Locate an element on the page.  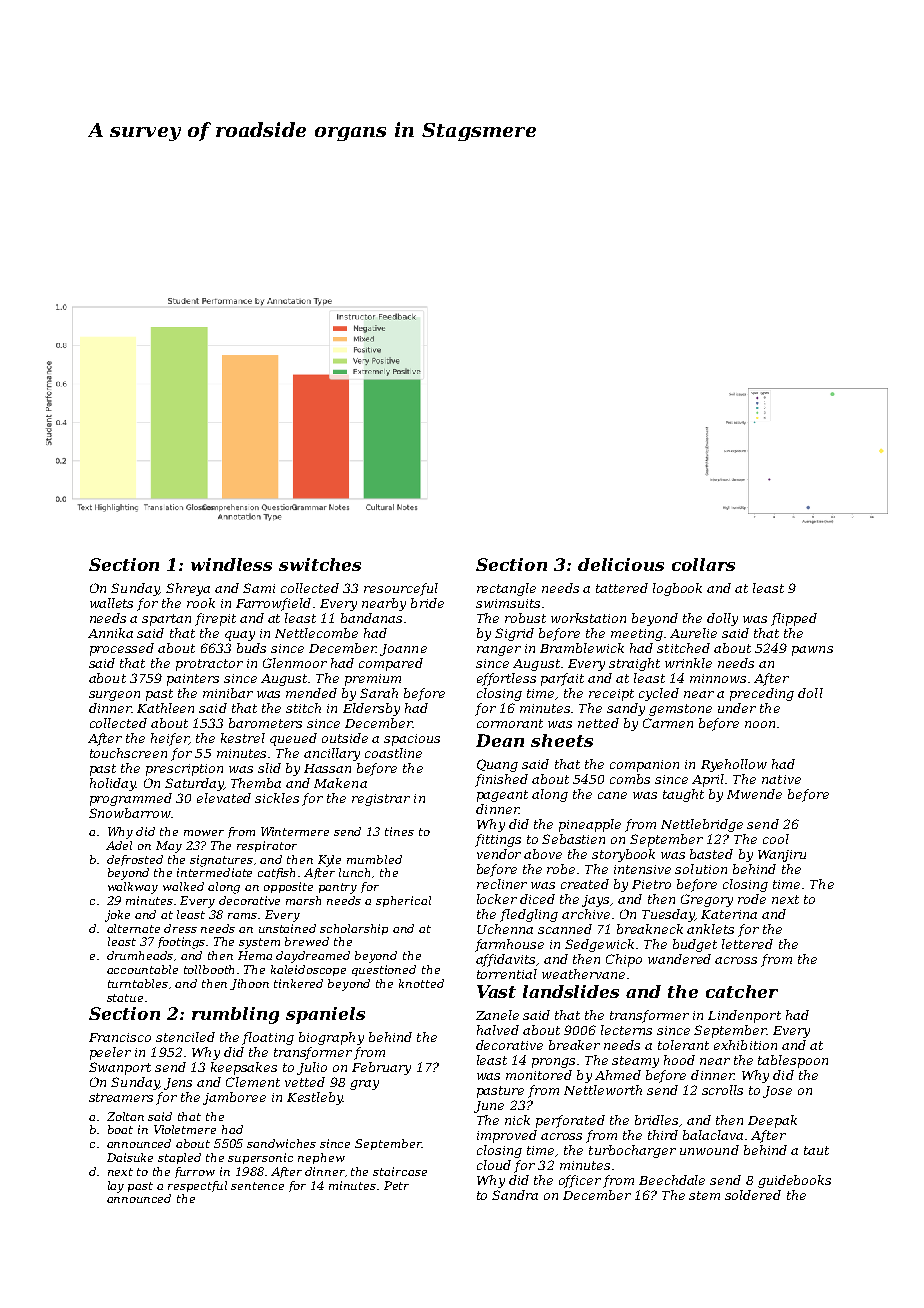
mumbled is located at coordinates (374, 859).
